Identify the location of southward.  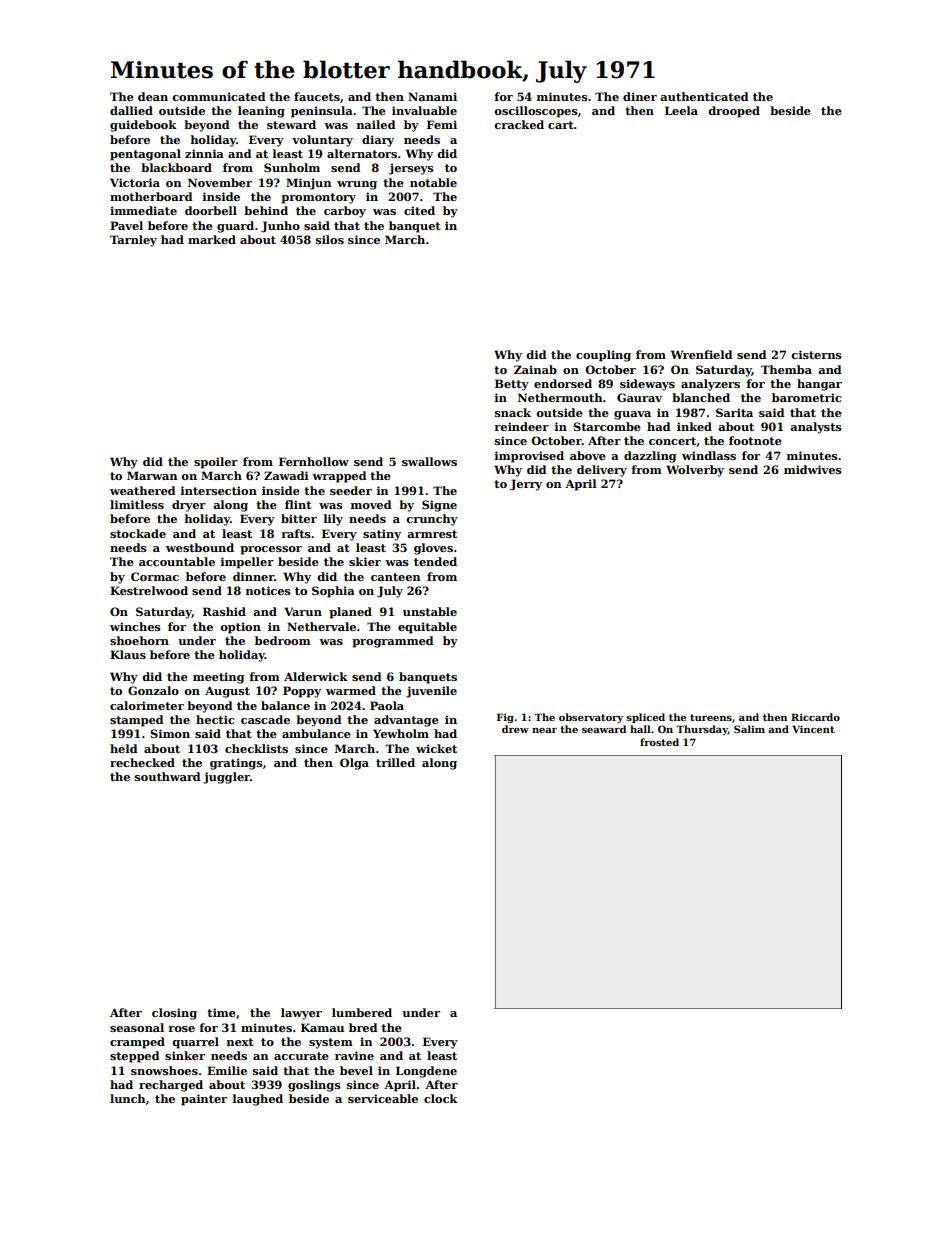
(167, 776).
